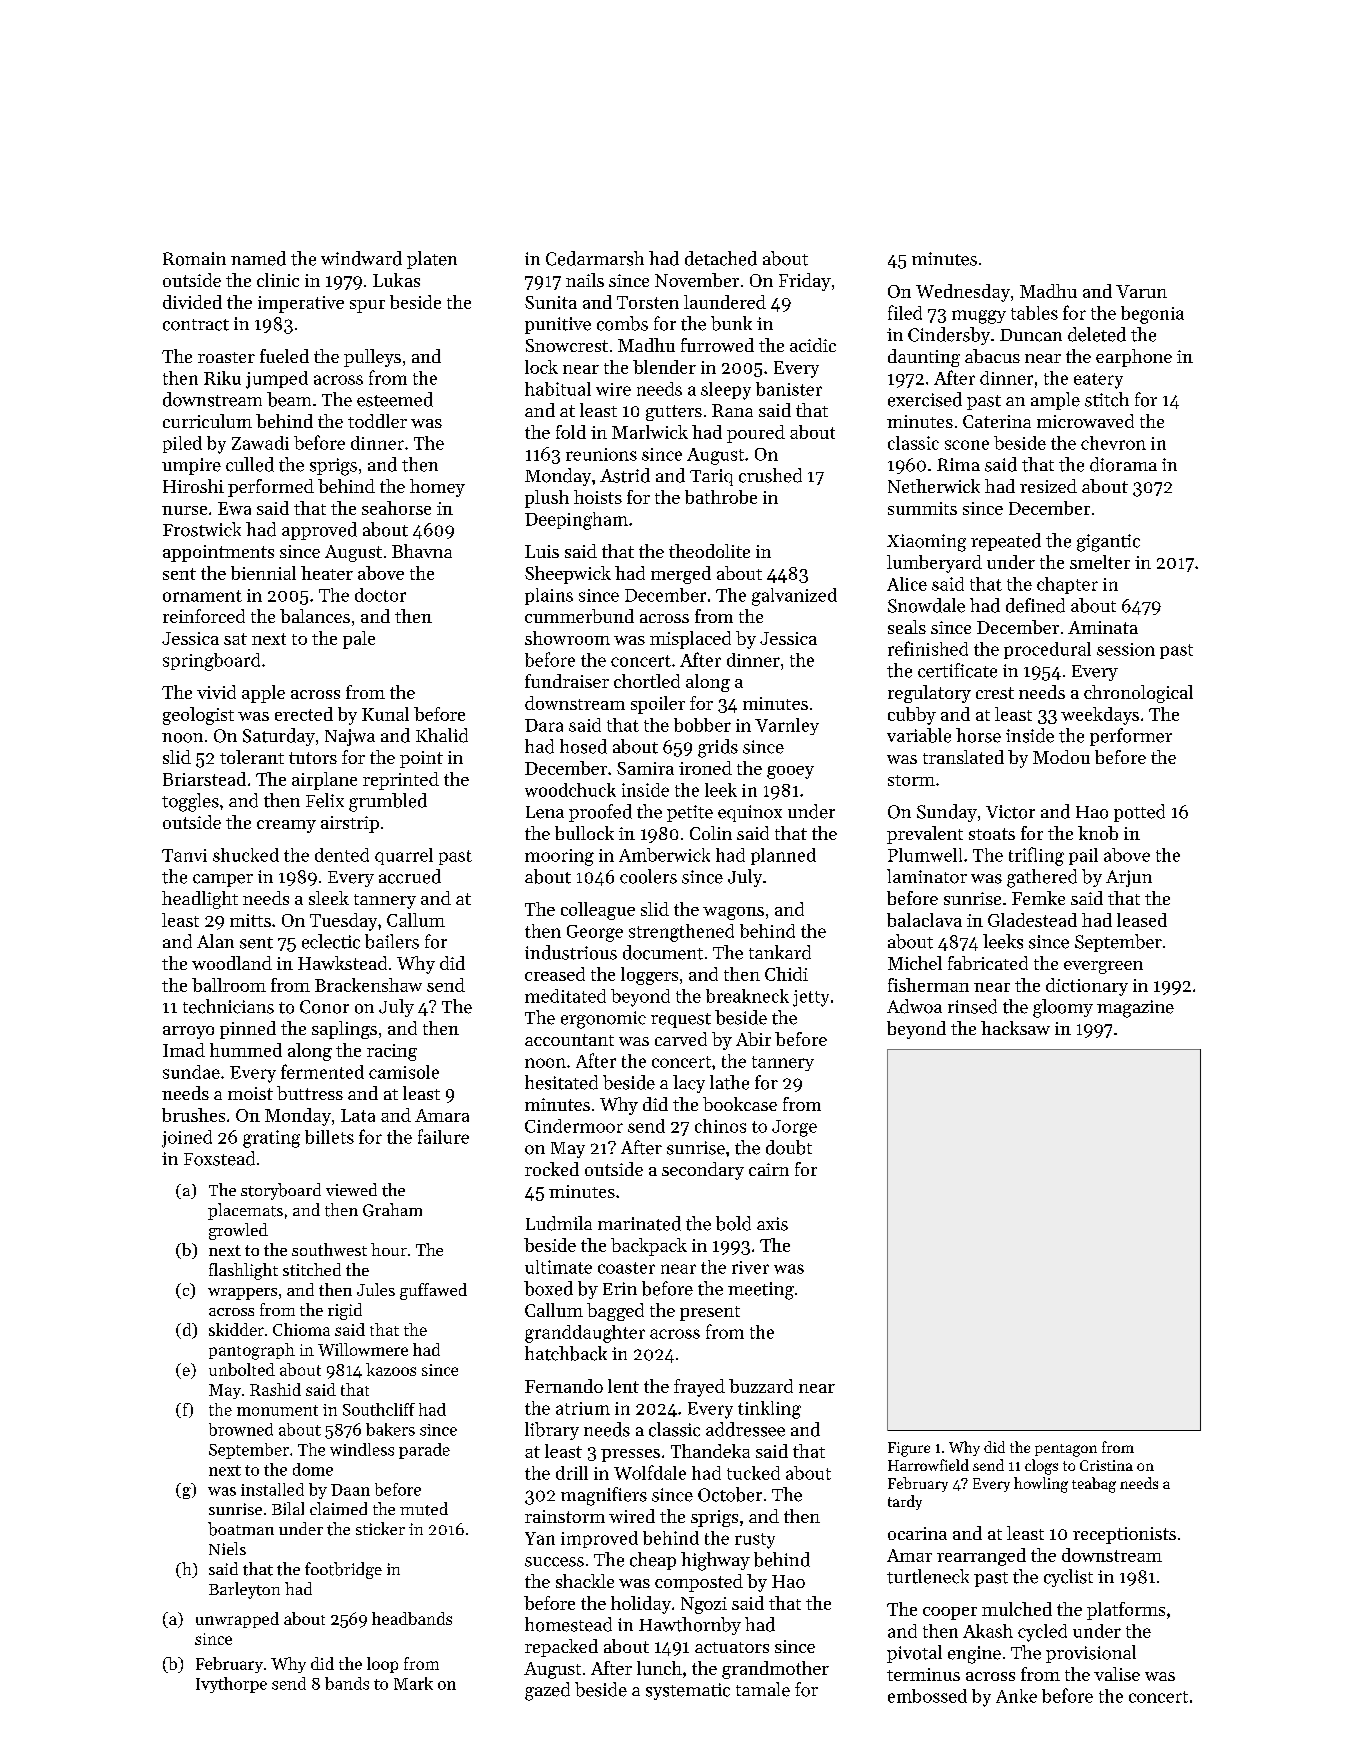 This page has height=1764, width=1363. I want to click on rocked, so click(552, 1169).
